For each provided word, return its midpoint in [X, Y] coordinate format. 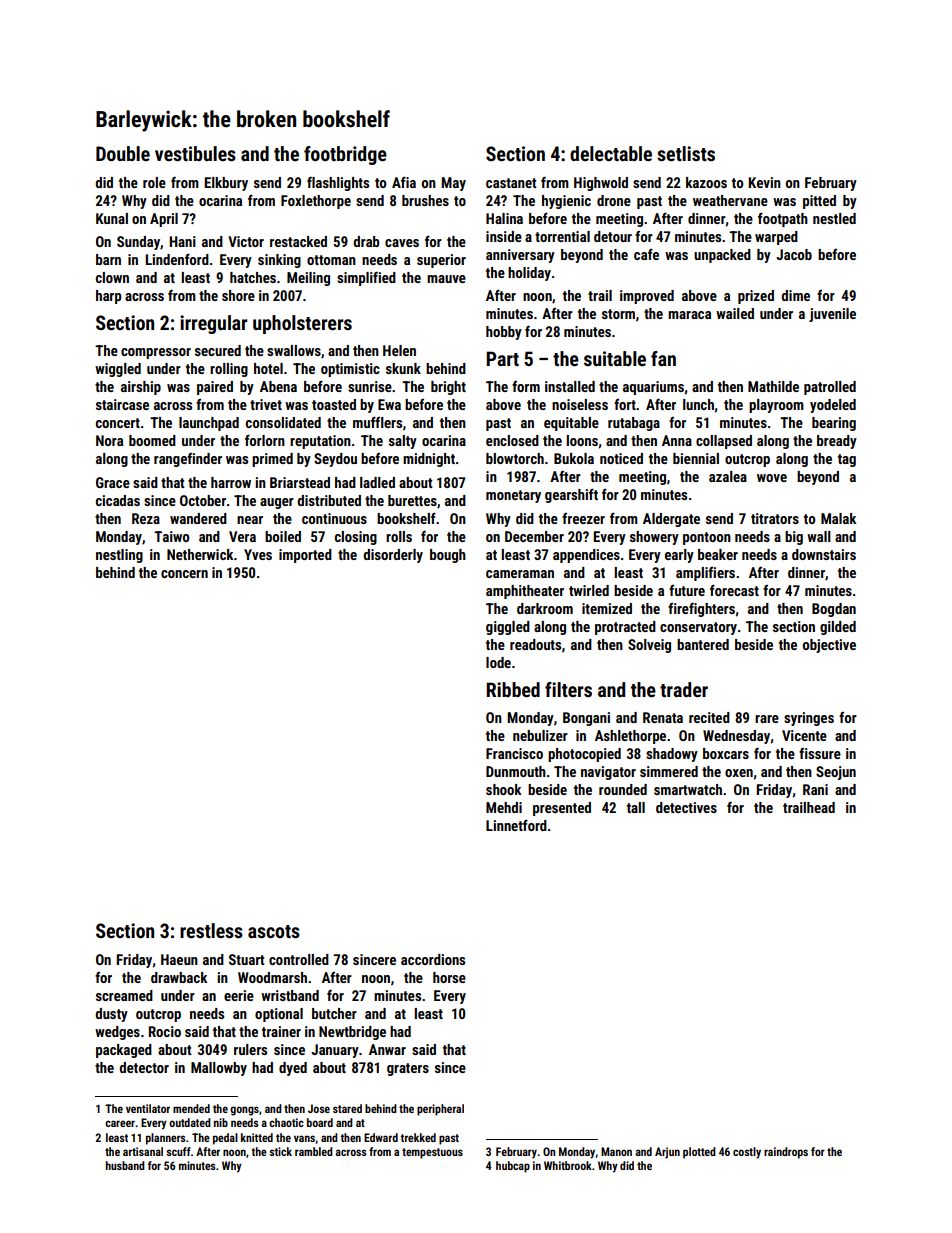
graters [408, 1069]
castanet [511, 183]
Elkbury [226, 184]
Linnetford [516, 825]
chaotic [286, 1122]
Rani [815, 789]
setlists [686, 153]
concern [184, 574]
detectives [686, 807]
